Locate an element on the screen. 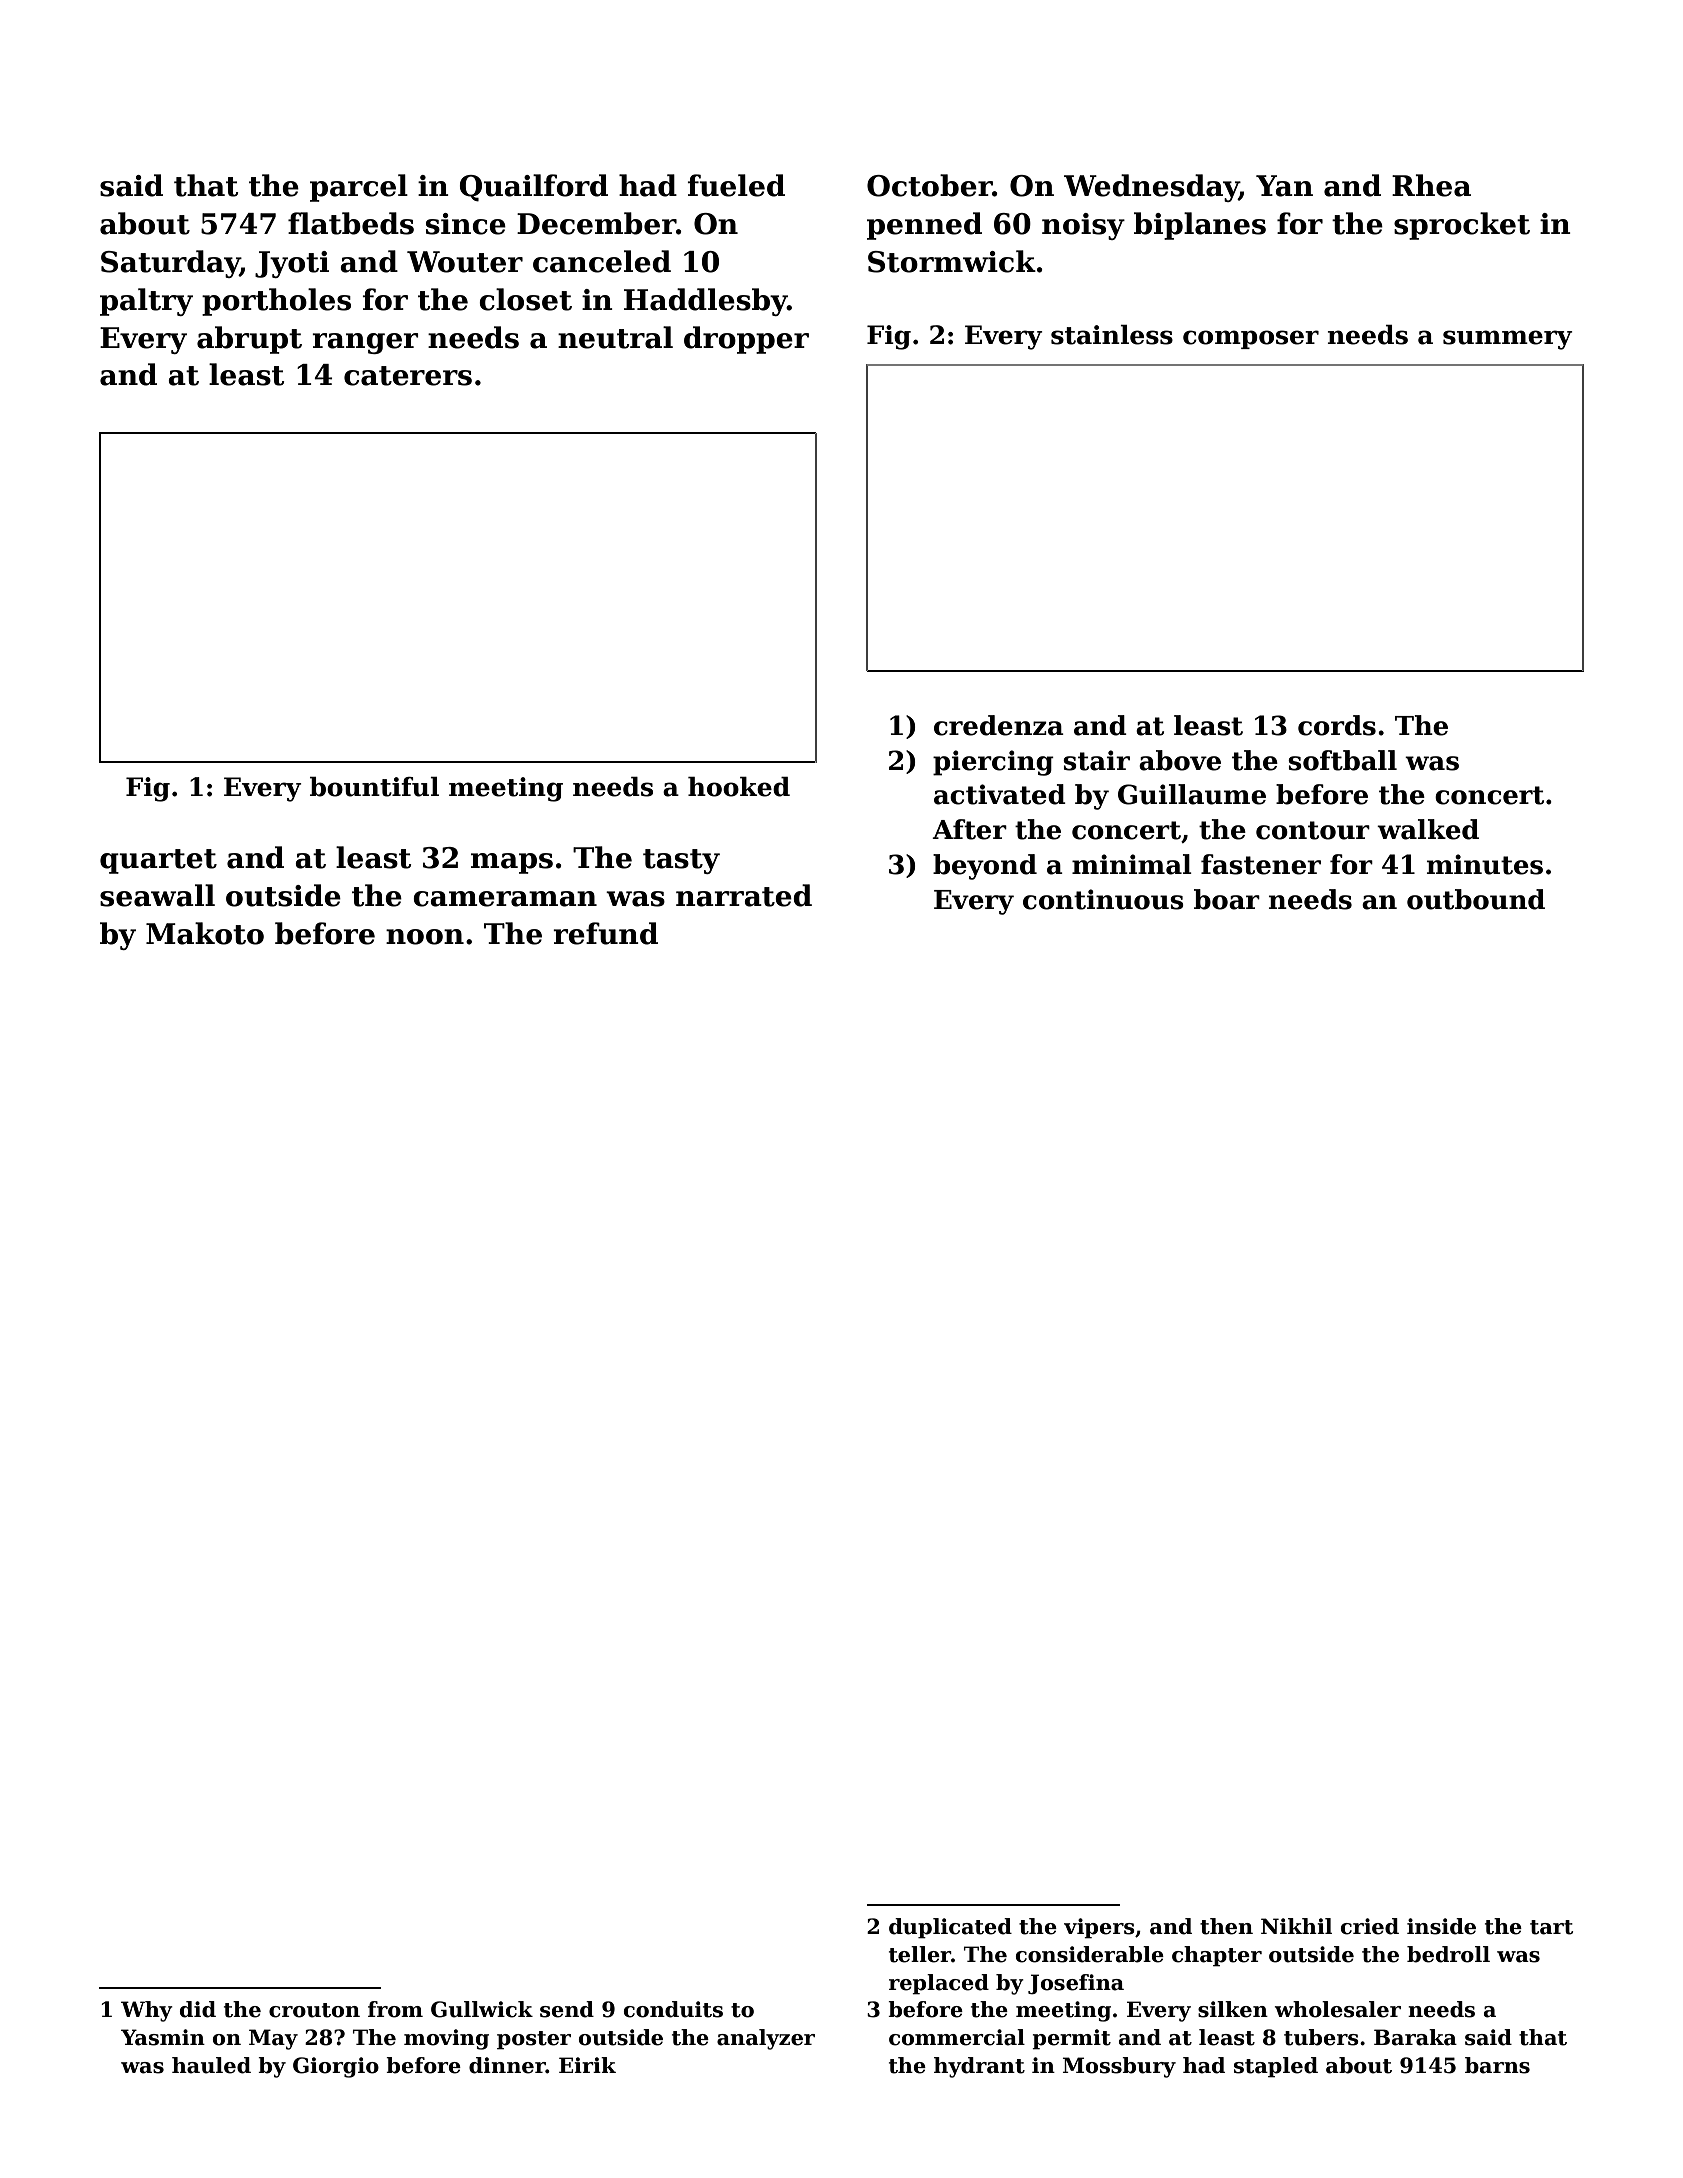 Image resolution: width=1683 pixels, height=2178 pixels. fueled is located at coordinates (736, 185).
